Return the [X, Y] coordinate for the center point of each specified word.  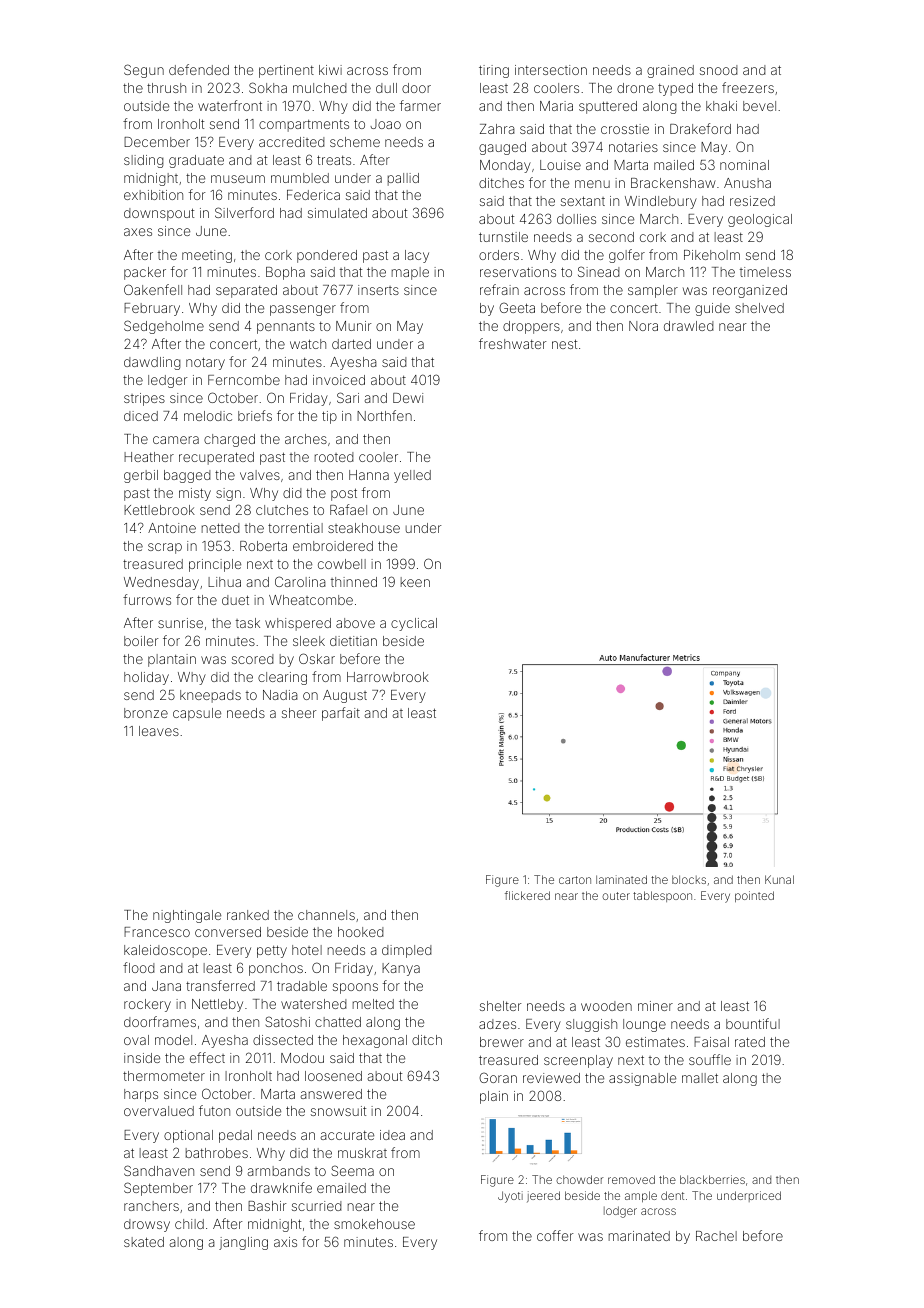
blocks [689, 879]
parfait [341, 714]
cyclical [414, 624]
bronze [146, 713]
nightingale [187, 916]
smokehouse [374, 1224]
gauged [502, 148]
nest [564, 344]
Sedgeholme [164, 327]
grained [670, 71]
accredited [292, 142]
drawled [689, 326]
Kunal [779, 879]
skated [144, 1242]
